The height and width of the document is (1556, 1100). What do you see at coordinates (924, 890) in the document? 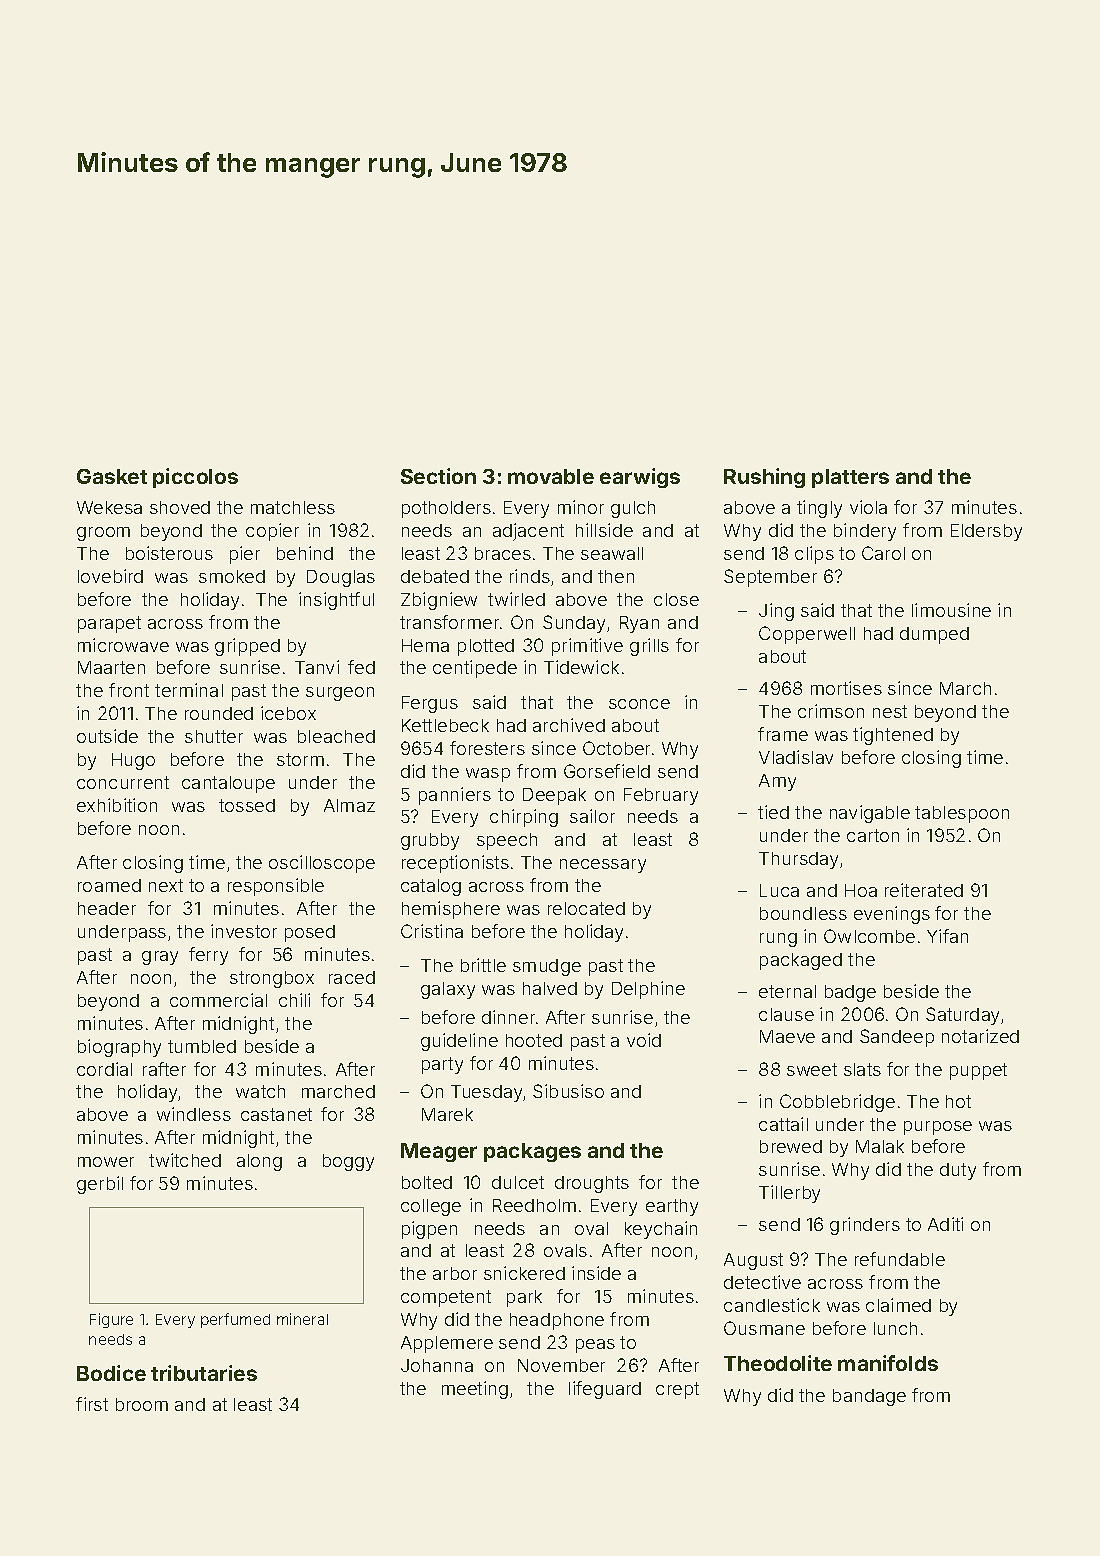
I see `reiterated` at bounding box center [924, 890].
